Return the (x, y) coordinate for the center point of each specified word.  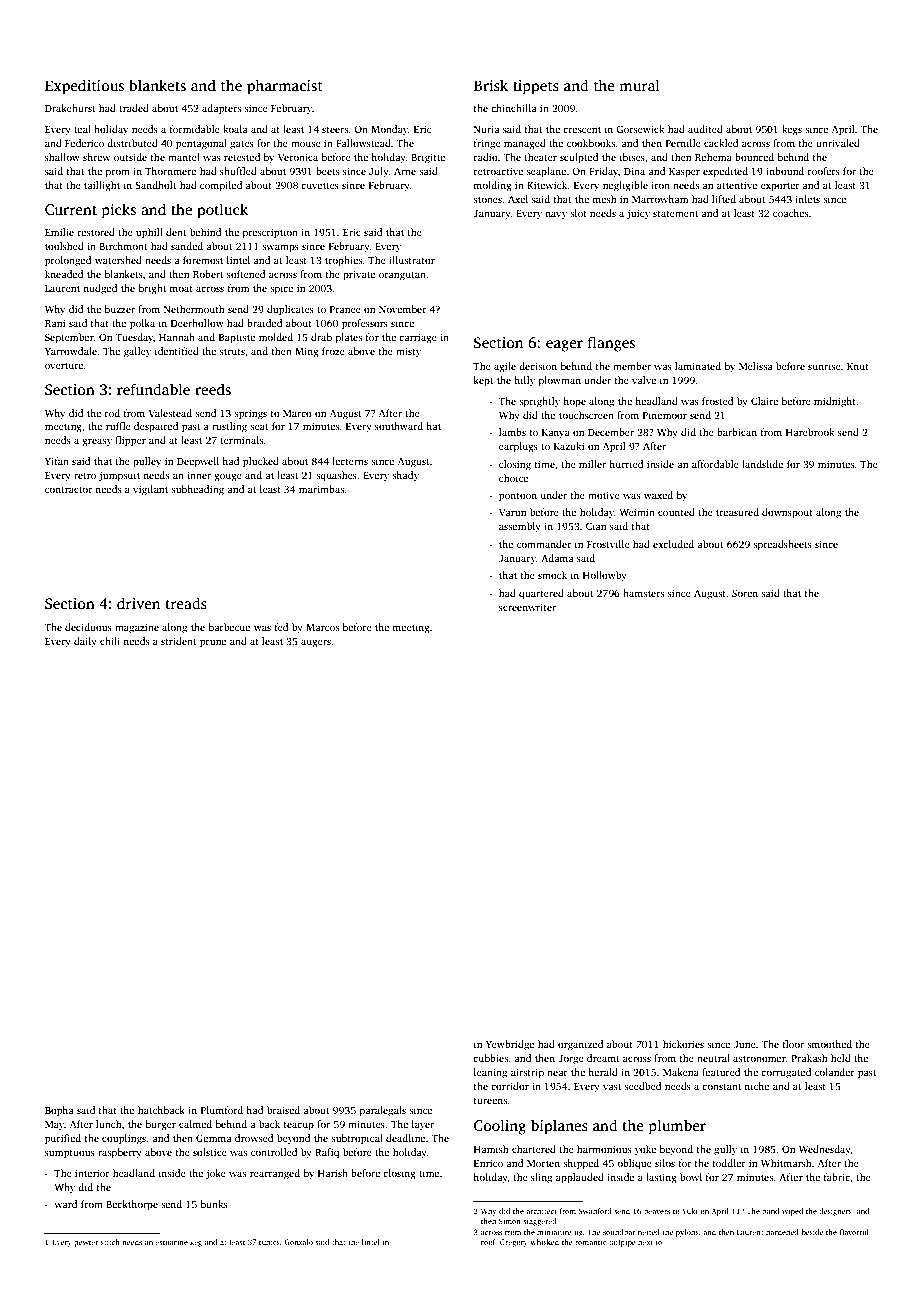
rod (112, 413)
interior (92, 1173)
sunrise (824, 366)
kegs (792, 130)
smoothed (829, 1044)
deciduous (88, 627)
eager (564, 346)
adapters (221, 109)
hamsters (643, 593)
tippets (536, 87)
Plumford (222, 1110)
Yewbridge (510, 1045)
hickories (683, 1044)
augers (316, 644)
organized (580, 1045)
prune (213, 644)
